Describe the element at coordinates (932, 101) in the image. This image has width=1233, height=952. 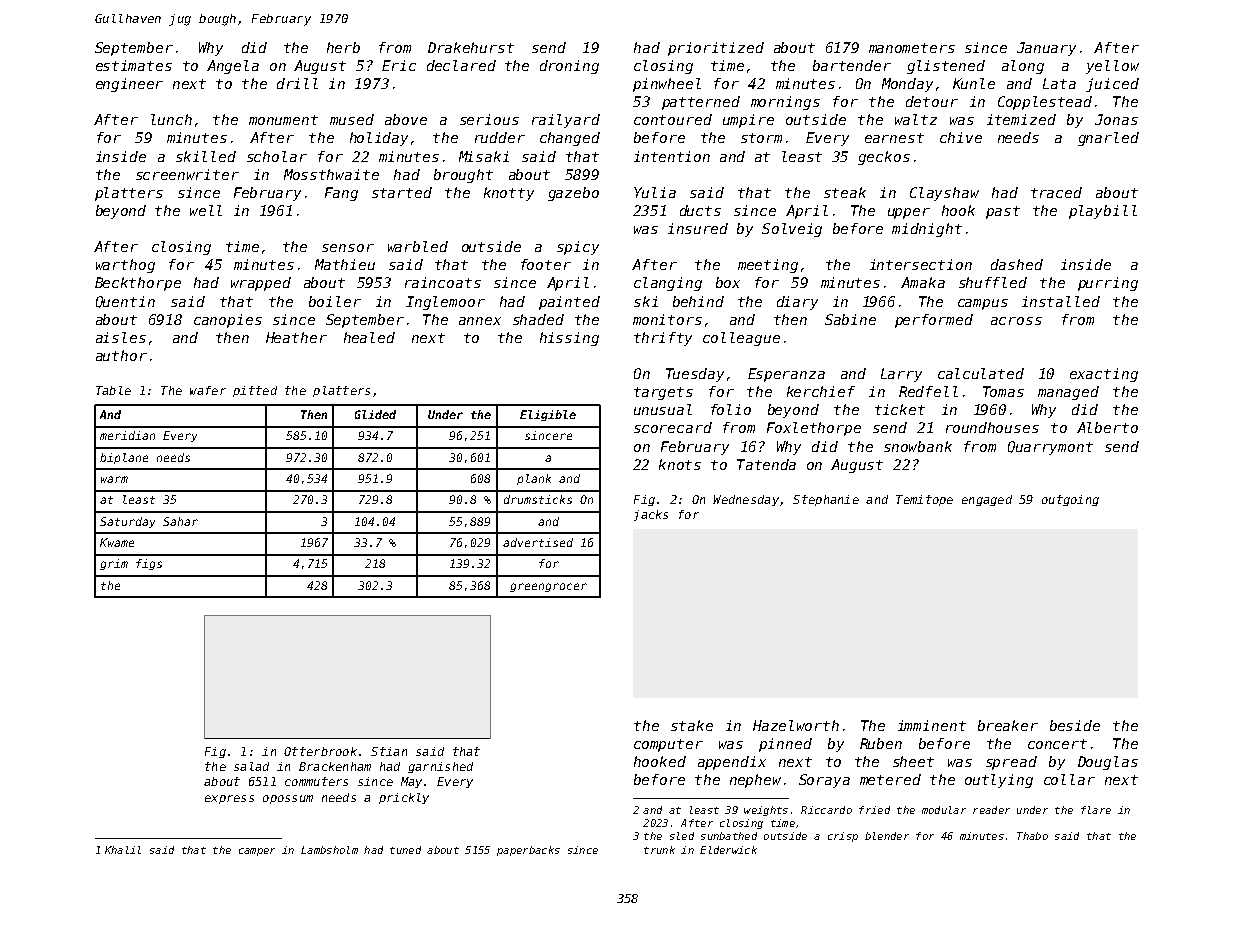
I see `detour` at that location.
